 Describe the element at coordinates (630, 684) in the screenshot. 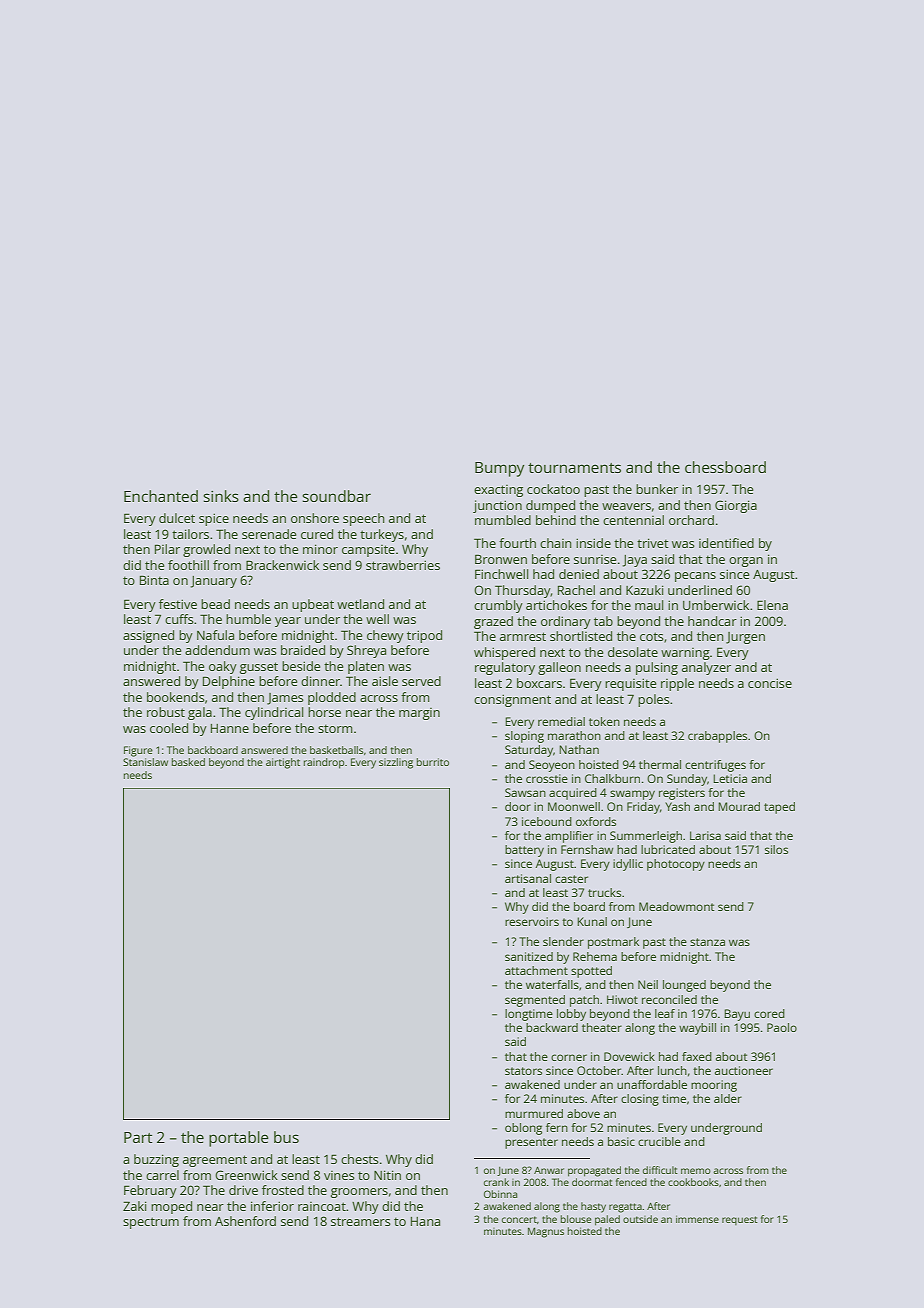

I see `requisite` at that location.
